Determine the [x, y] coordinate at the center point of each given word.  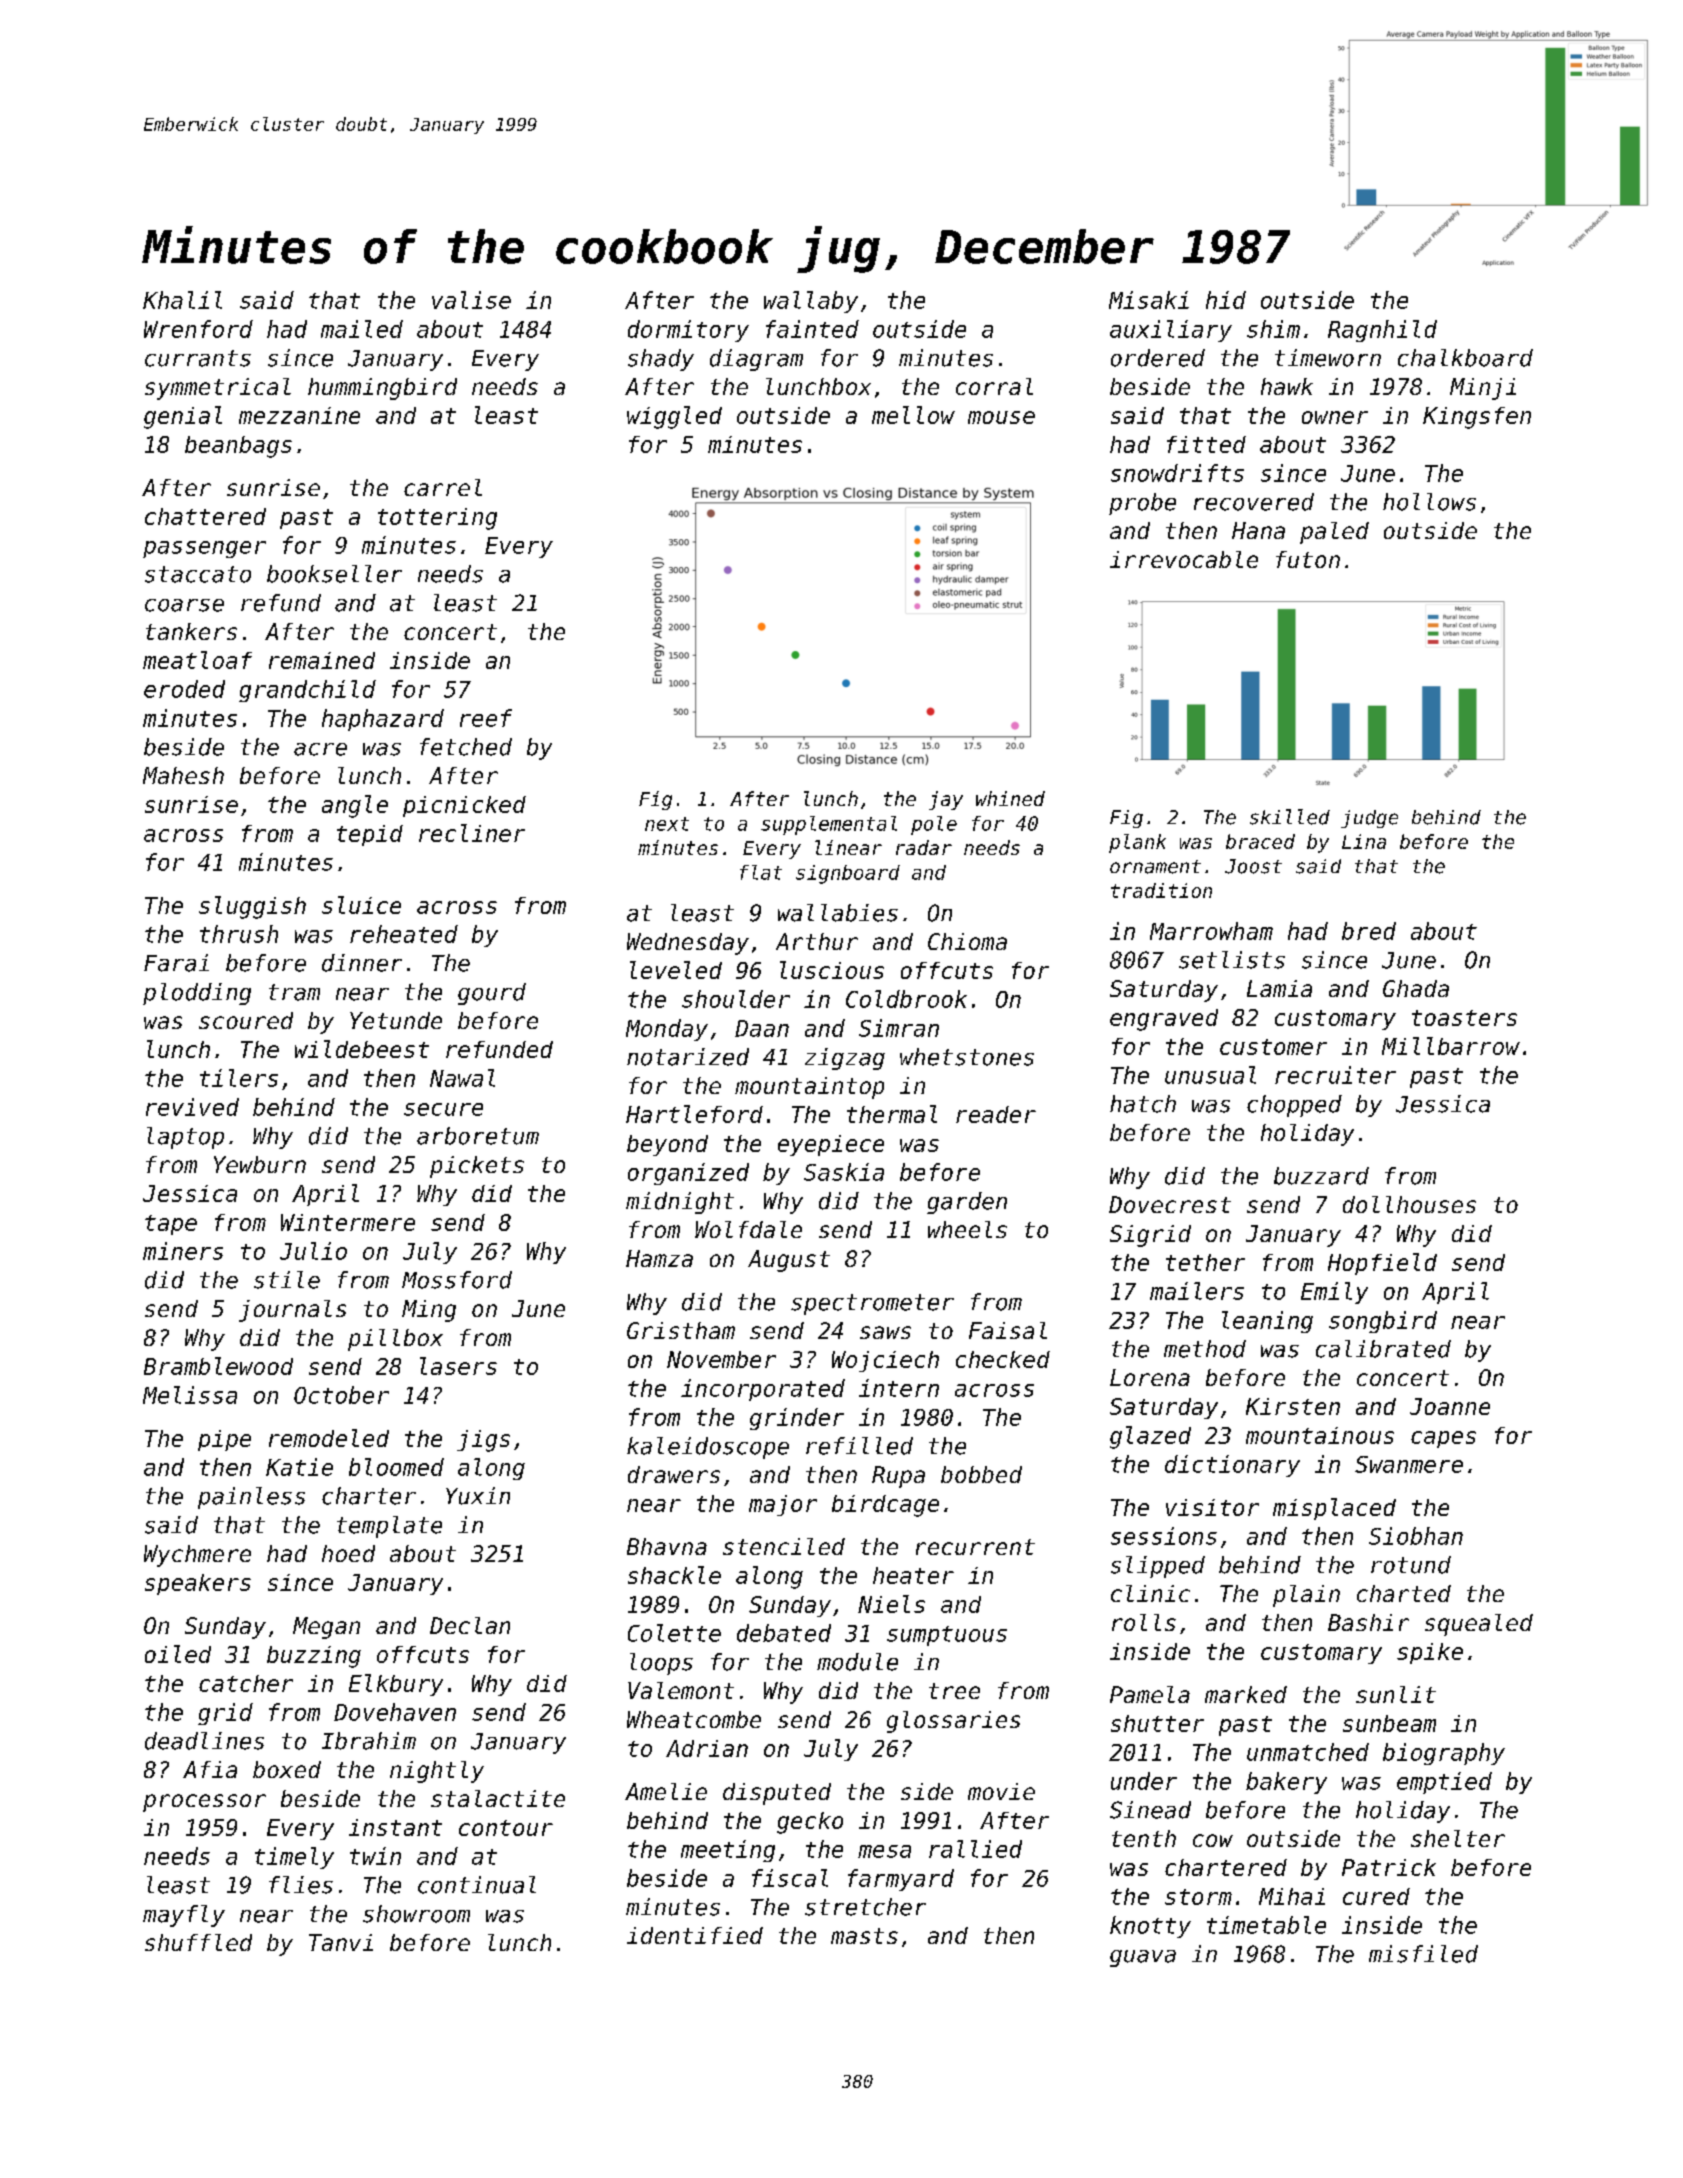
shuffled [198, 1942]
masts [864, 1936]
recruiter [1335, 1075]
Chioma [967, 941]
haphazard [383, 720]
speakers [198, 1584]
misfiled [1423, 1954]
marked [1246, 1694]
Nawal [462, 1078]
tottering [437, 519]
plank [1137, 843]
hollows [1429, 502]
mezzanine [299, 415]
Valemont [681, 1690]
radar [924, 847]
